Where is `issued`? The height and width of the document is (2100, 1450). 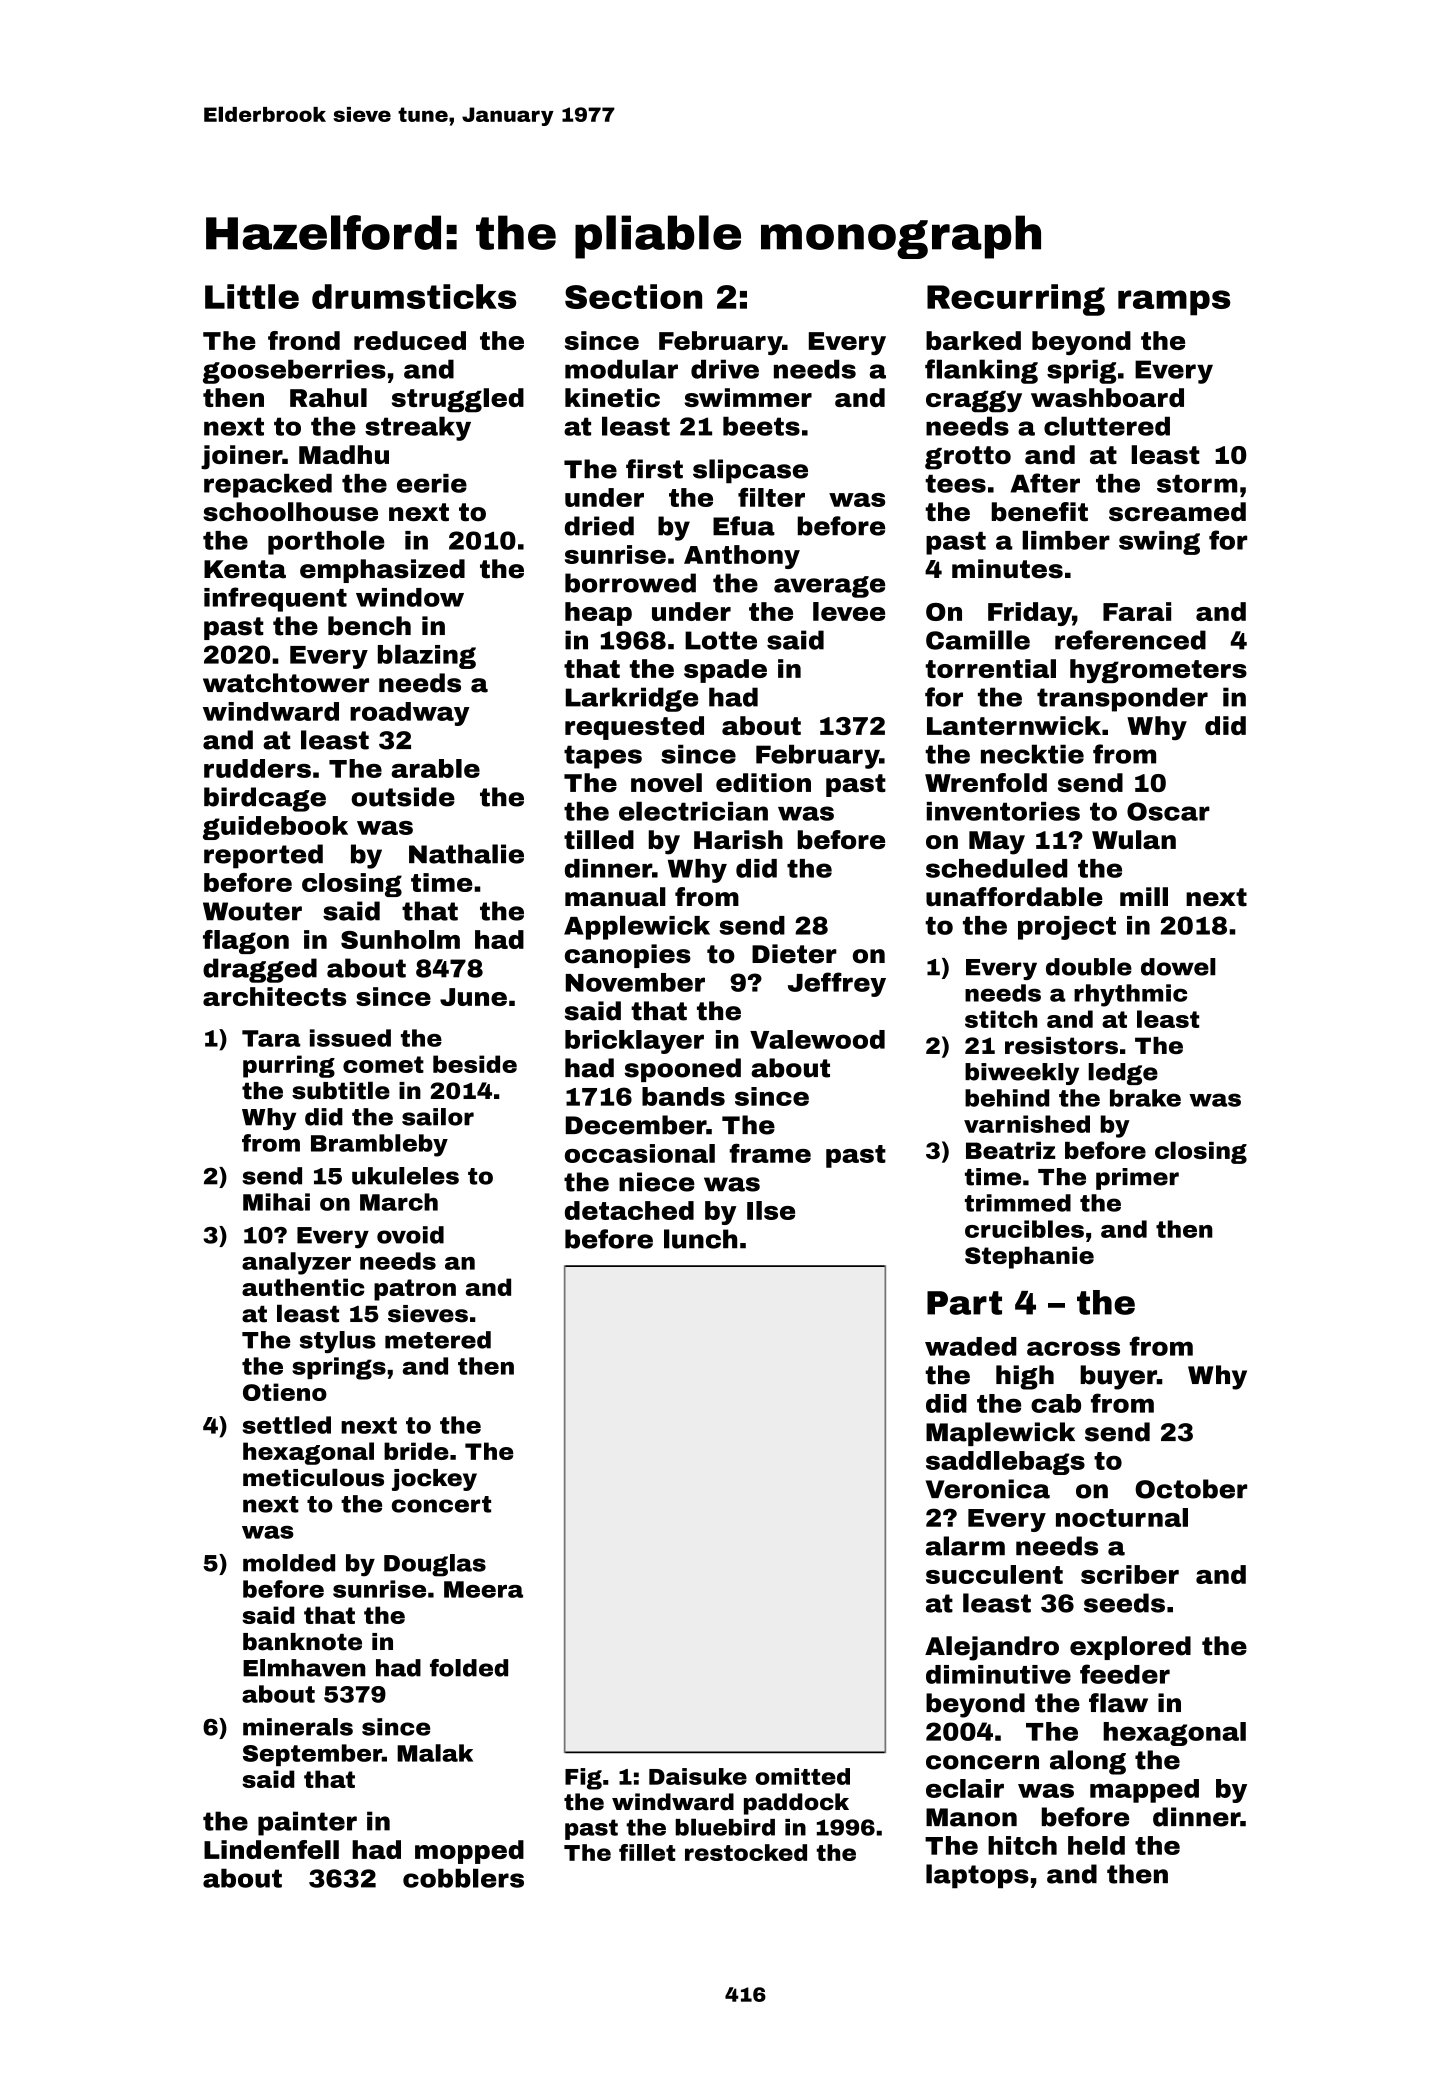
issued is located at coordinates (350, 1038).
